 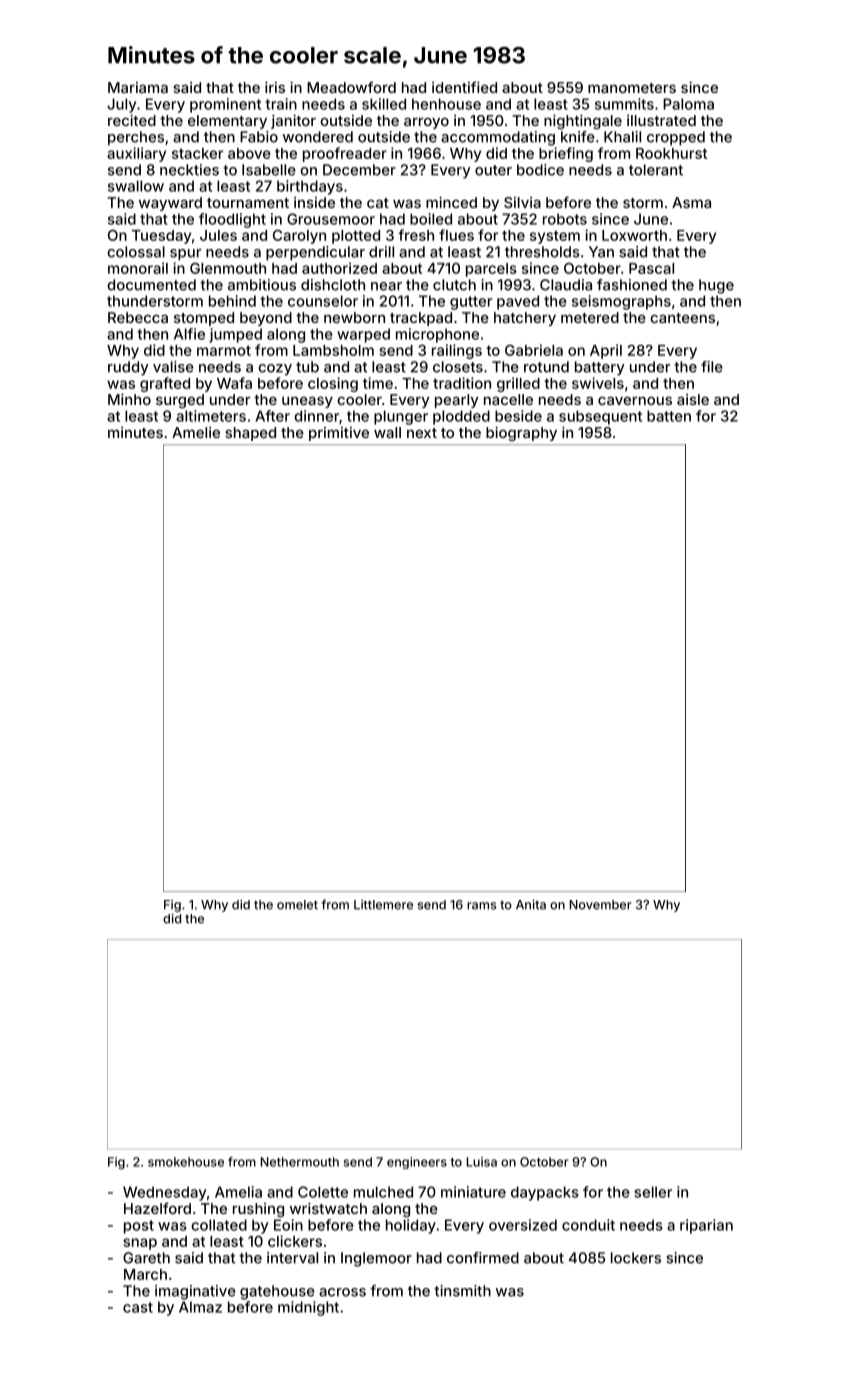 What do you see at coordinates (384, 104) in the screenshot?
I see `skilled` at bounding box center [384, 104].
